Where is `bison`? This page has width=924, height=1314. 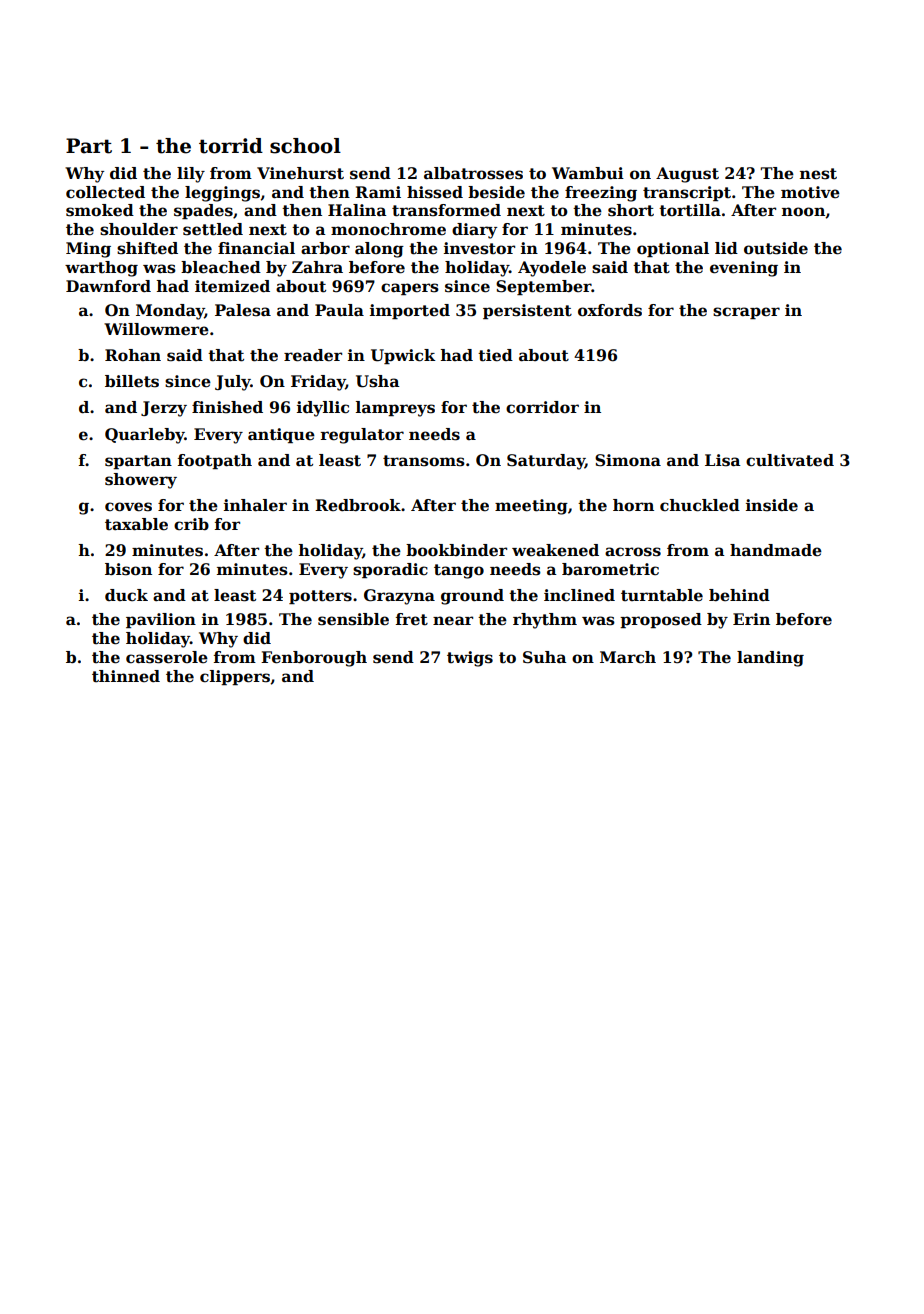 bison is located at coordinates (128, 569).
